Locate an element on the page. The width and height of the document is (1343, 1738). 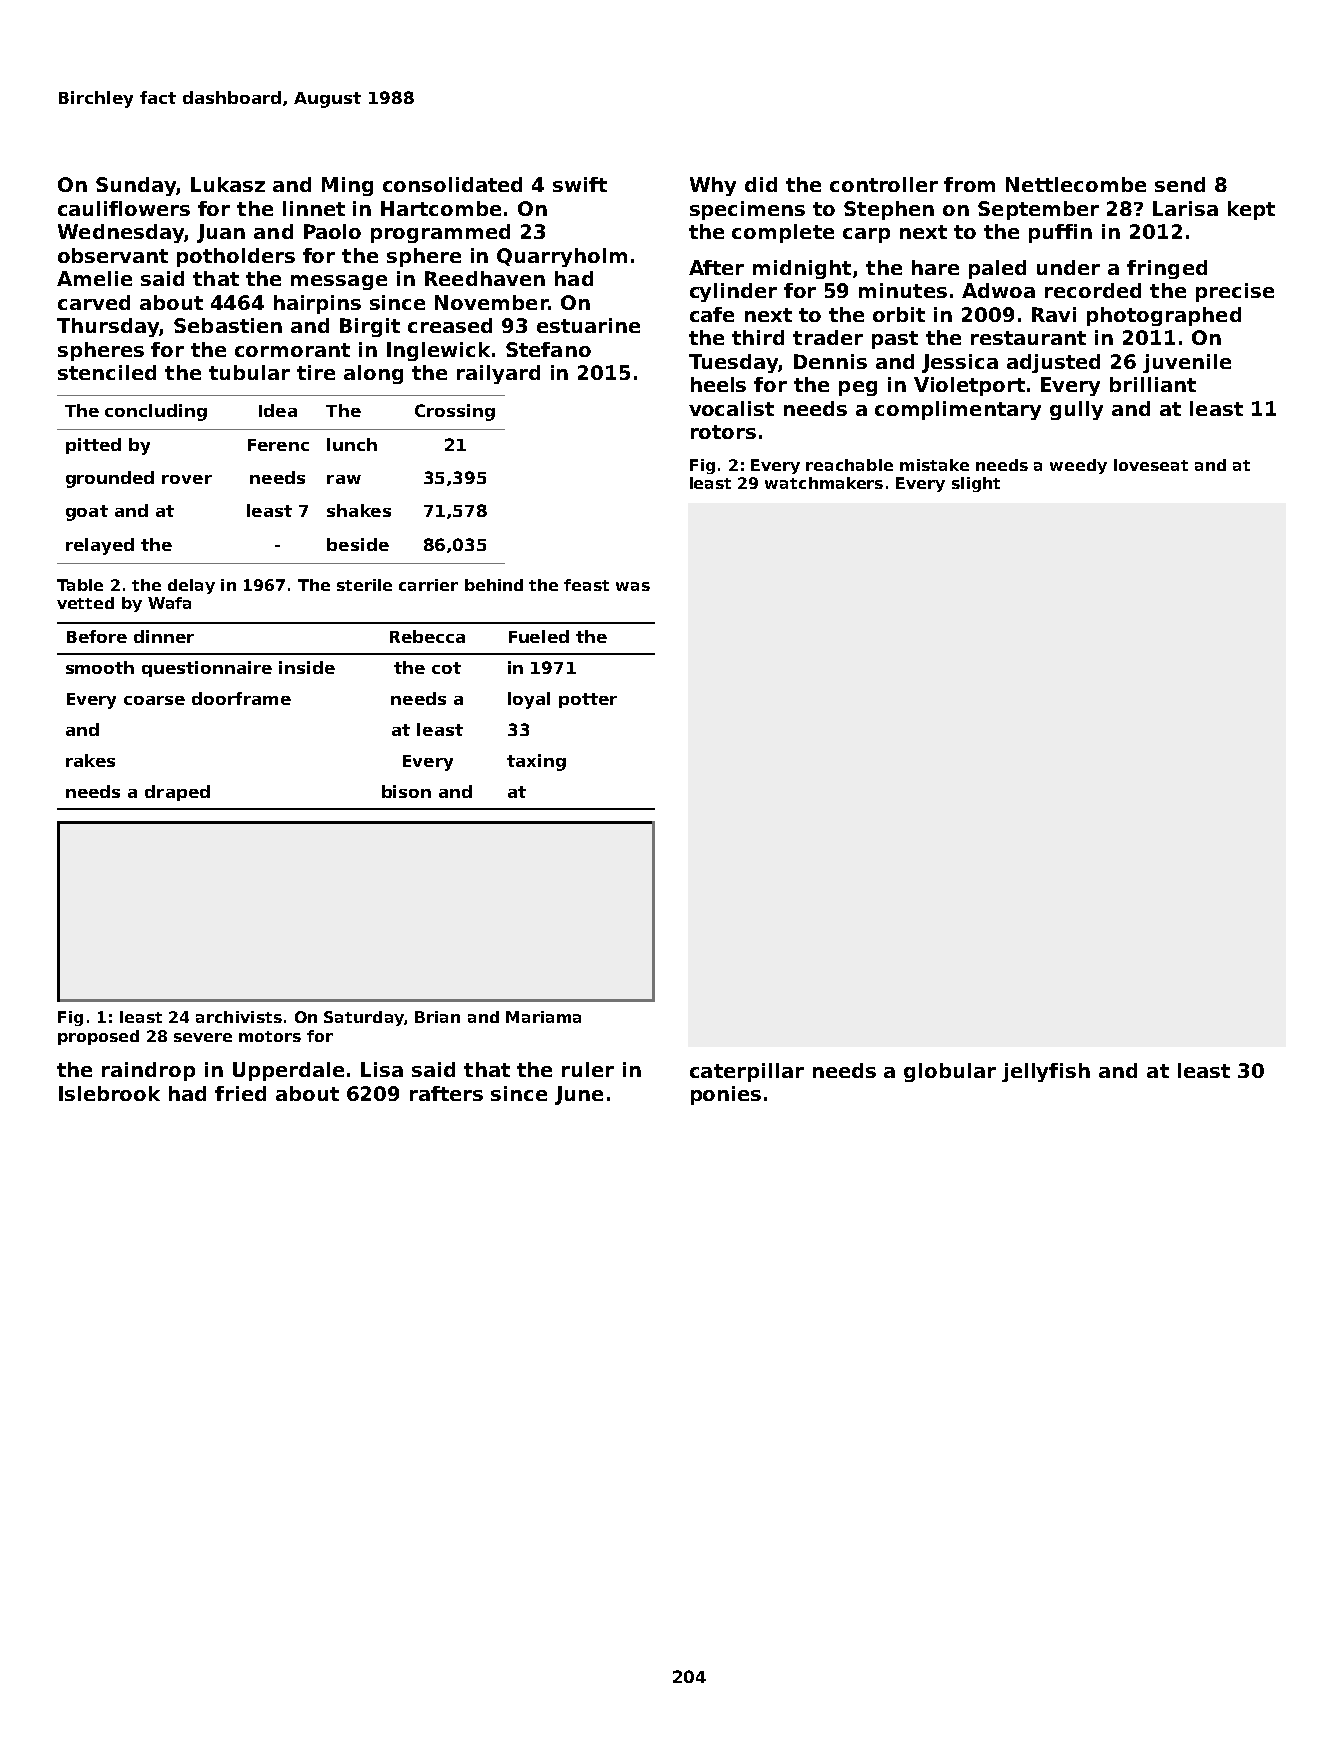
ponies is located at coordinates (726, 1095).
